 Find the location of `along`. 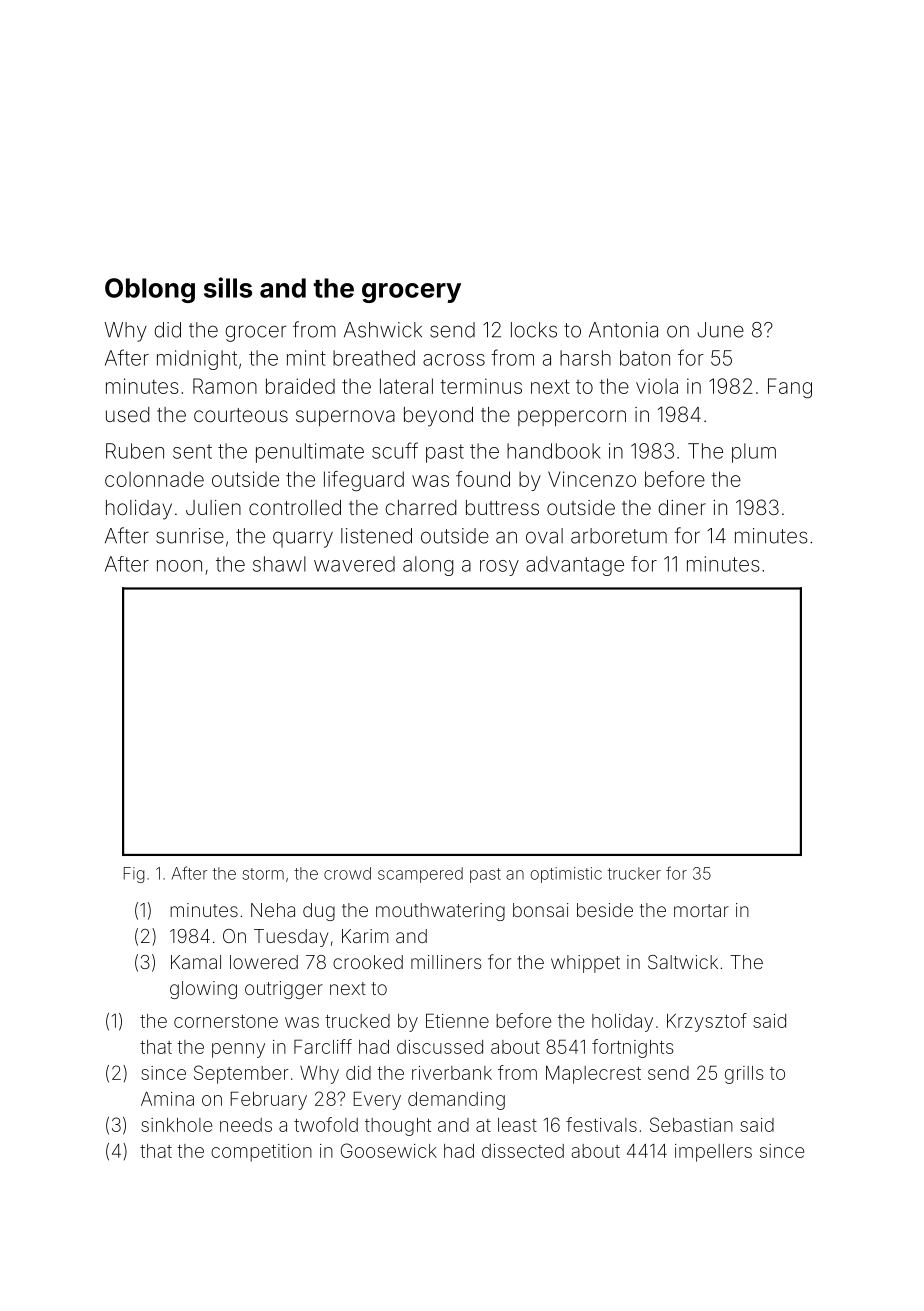

along is located at coordinates (428, 566).
